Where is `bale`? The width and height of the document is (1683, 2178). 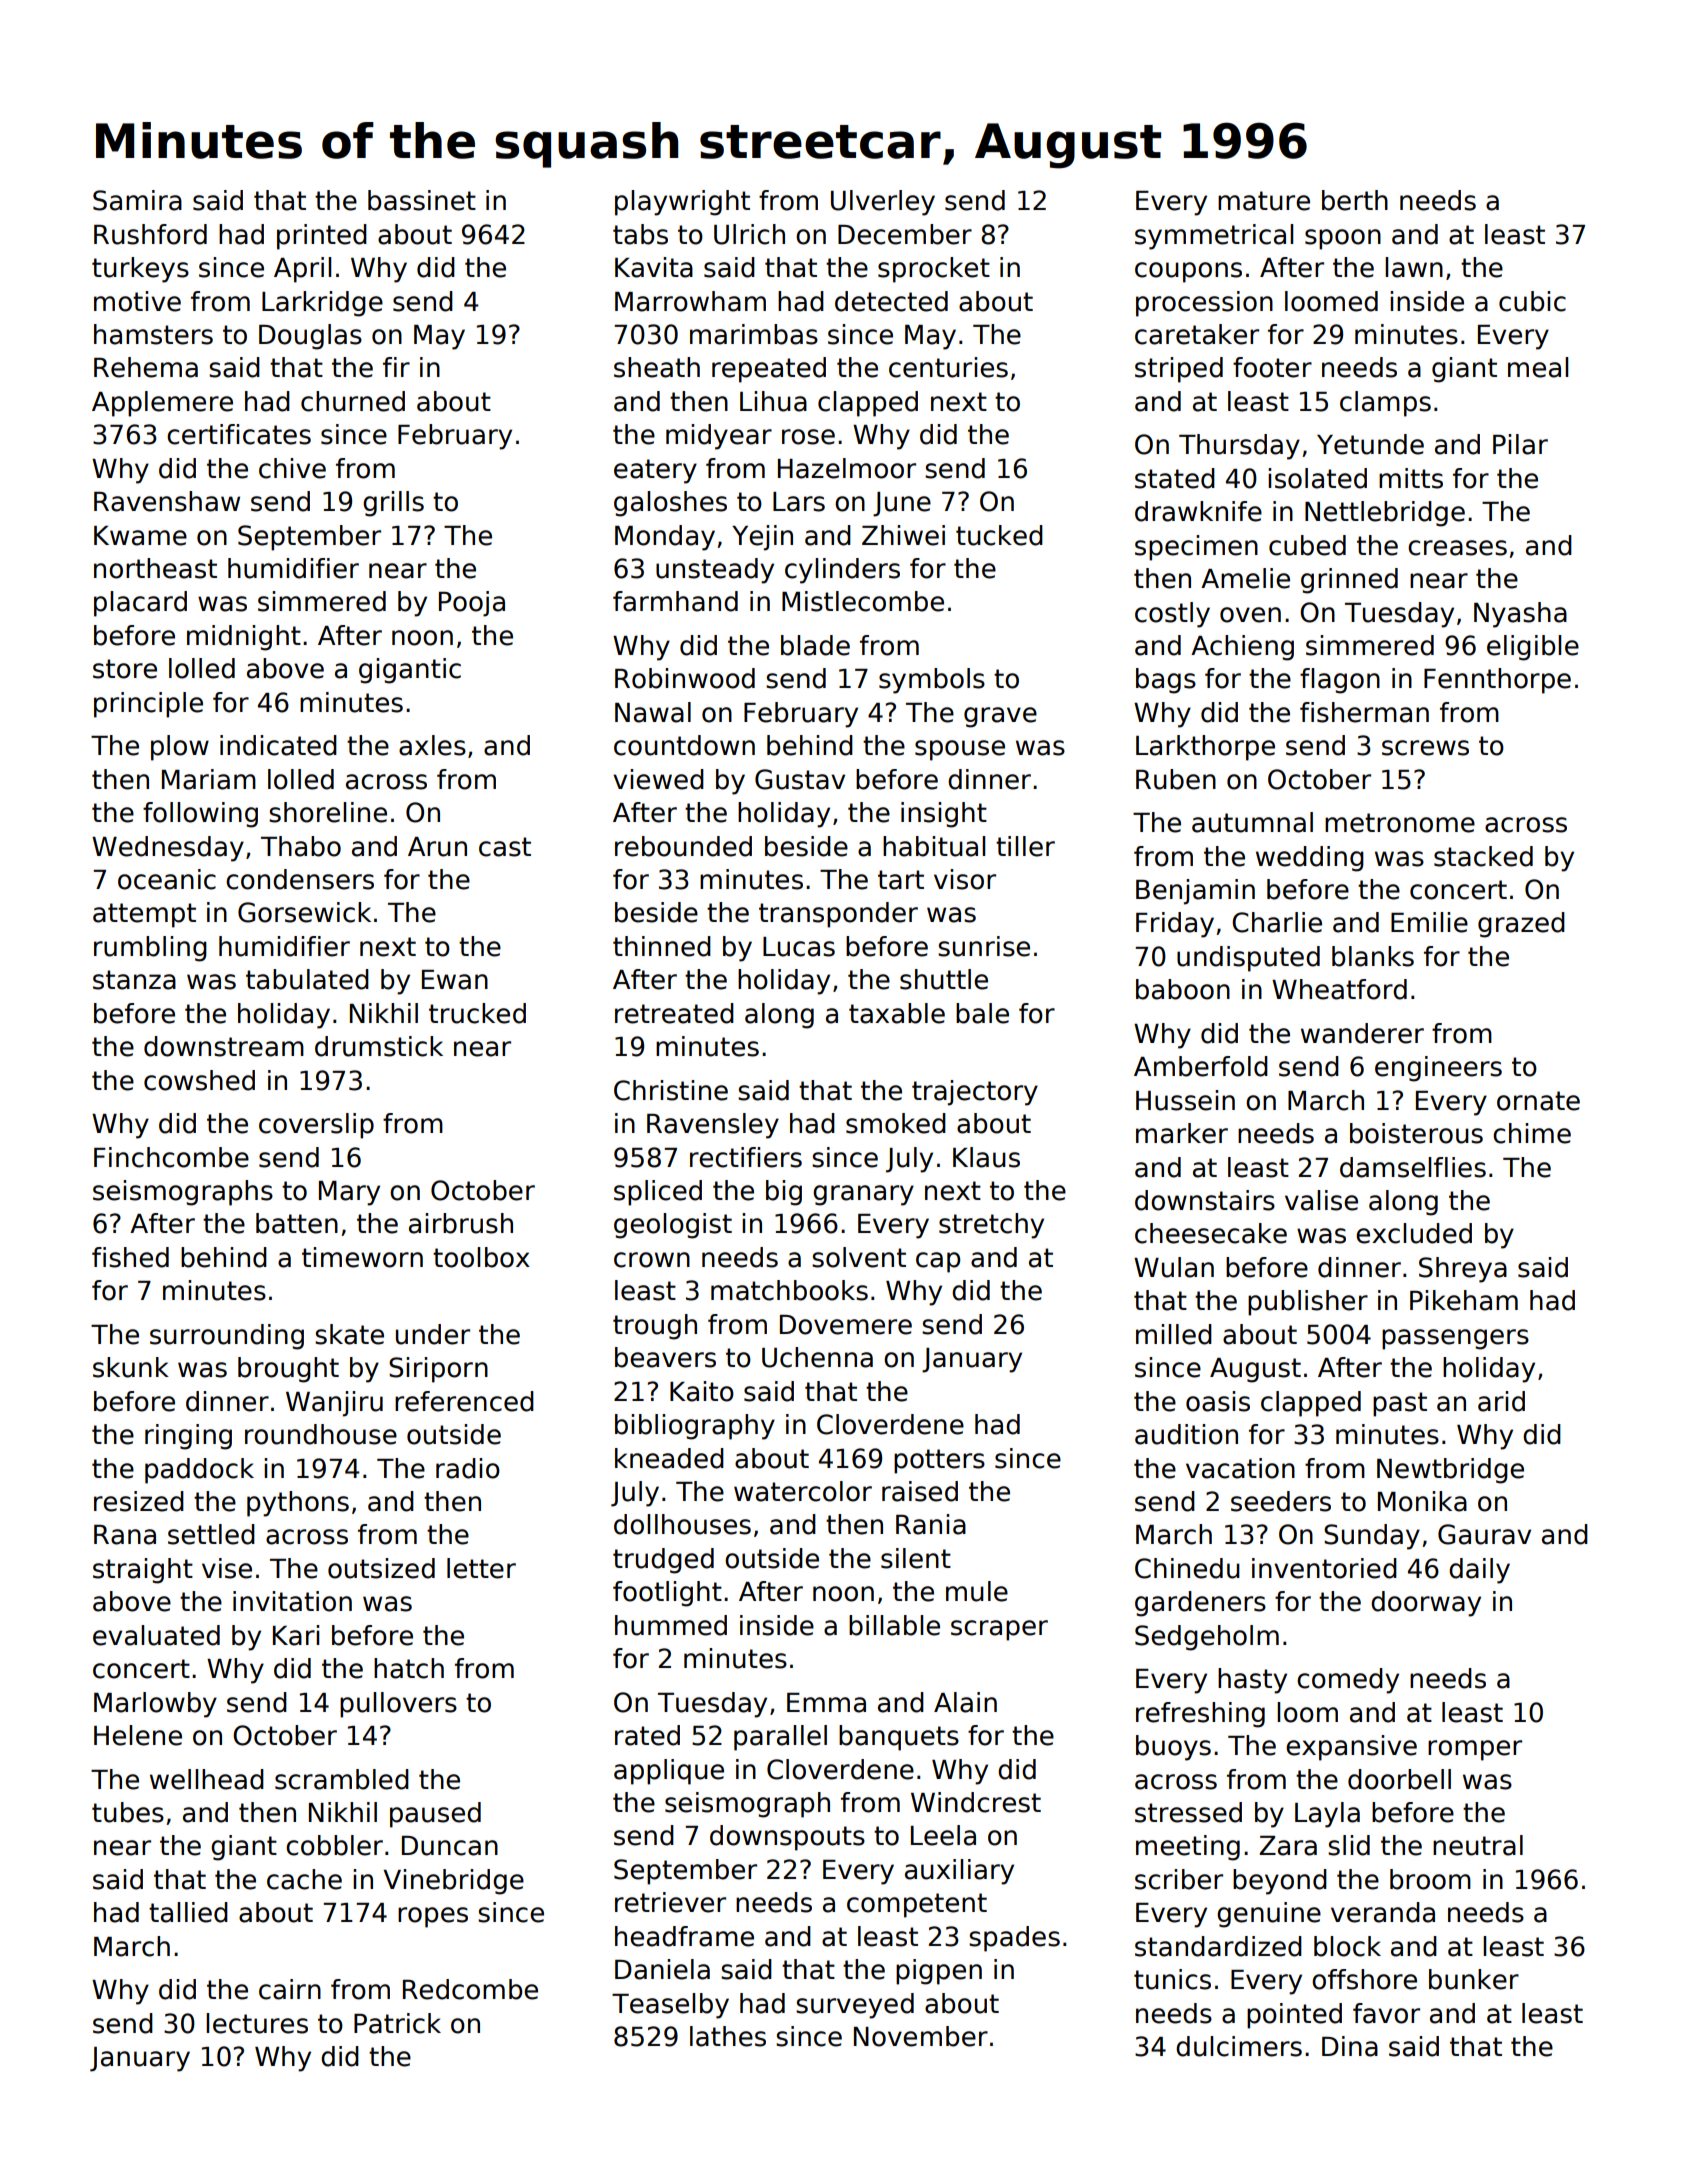 bale is located at coordinates (982, 1013).
